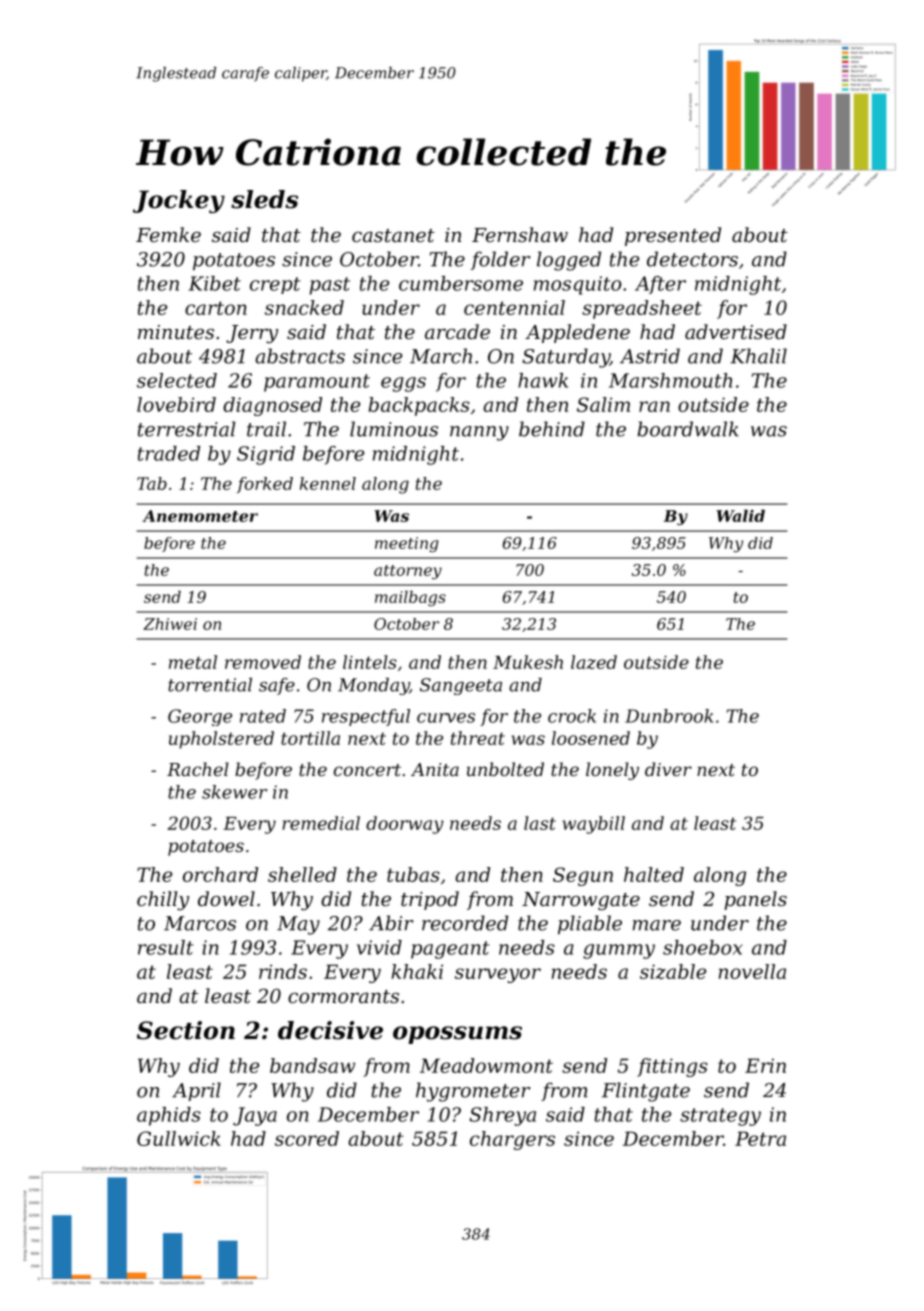  What do you see at coordinates (310, 738) in the screenshot?
I see `tortilla` at bounding box center [310, 738].
